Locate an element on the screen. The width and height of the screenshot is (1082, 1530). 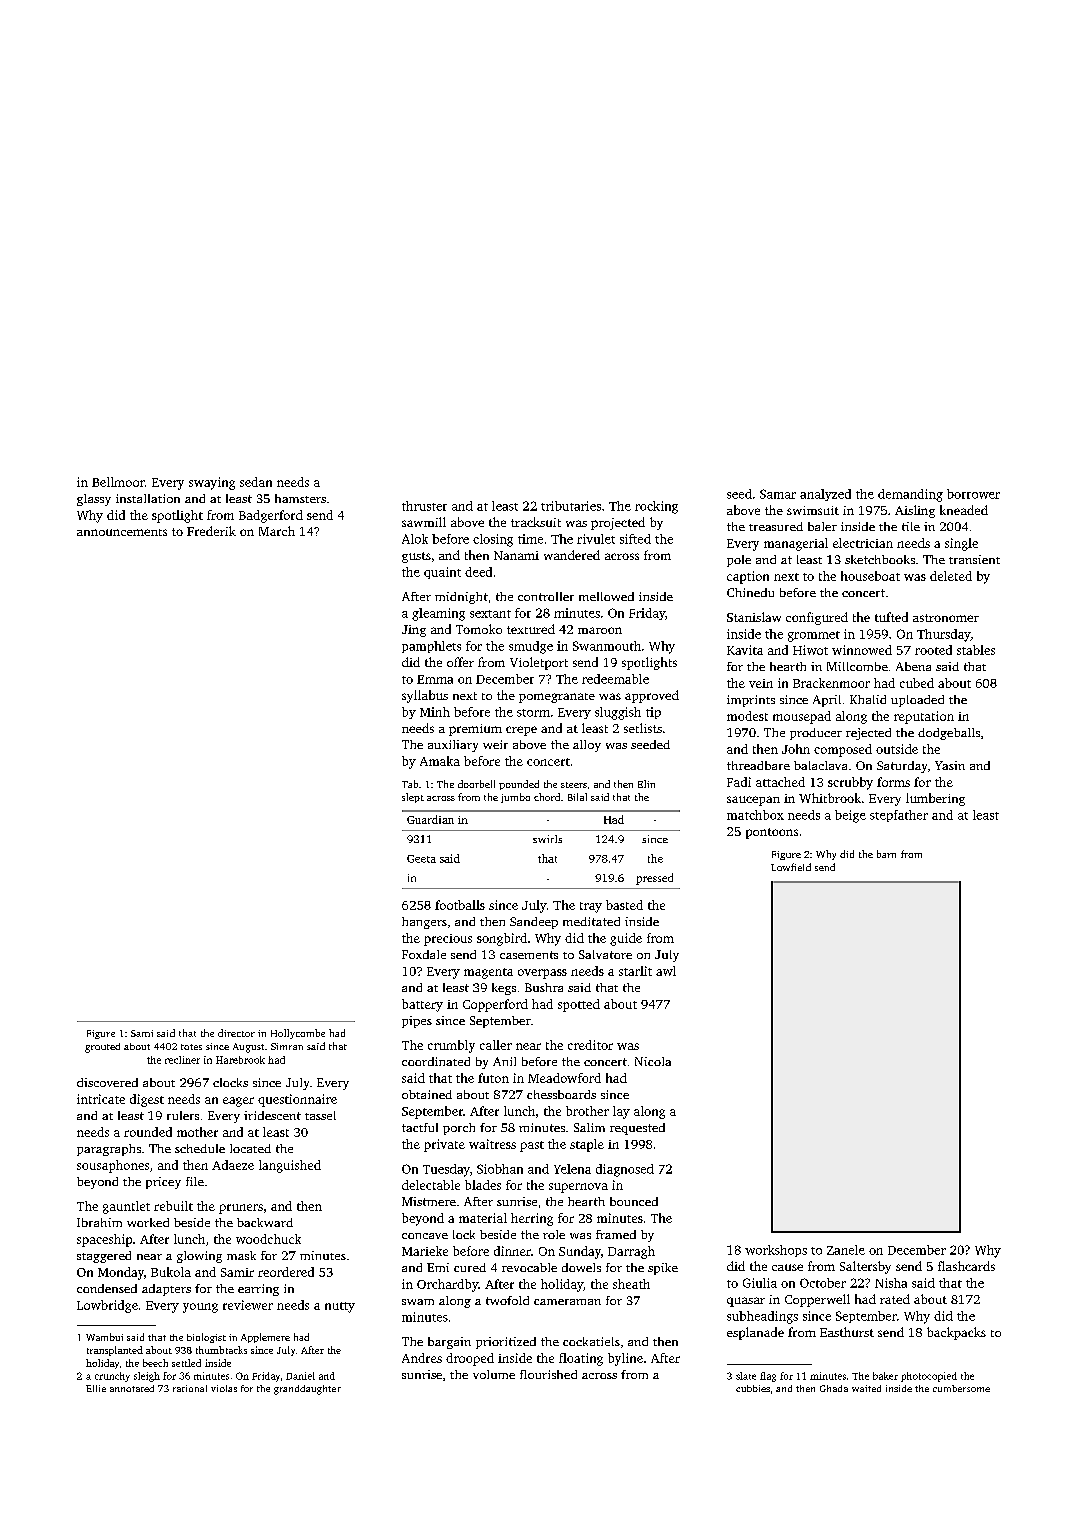
slept is located at coordinates (413, 798).
